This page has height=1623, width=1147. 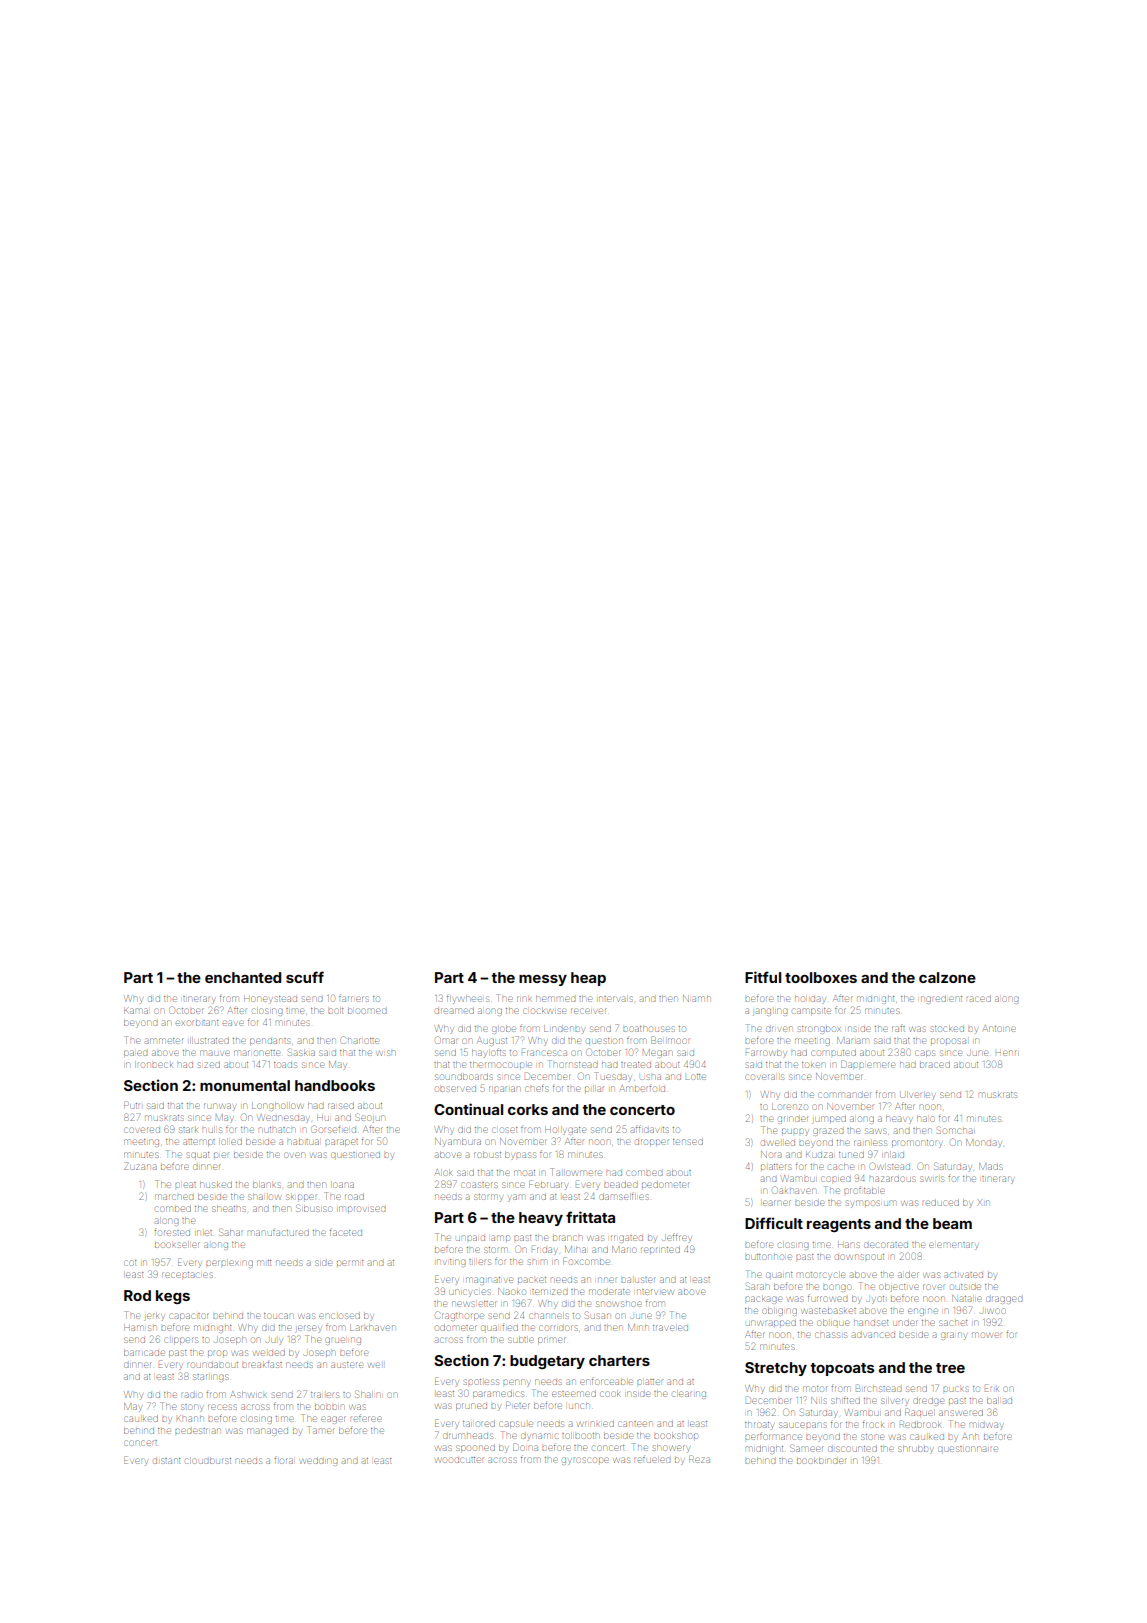 I want to click on calzone, so click(x=947, y=977).
